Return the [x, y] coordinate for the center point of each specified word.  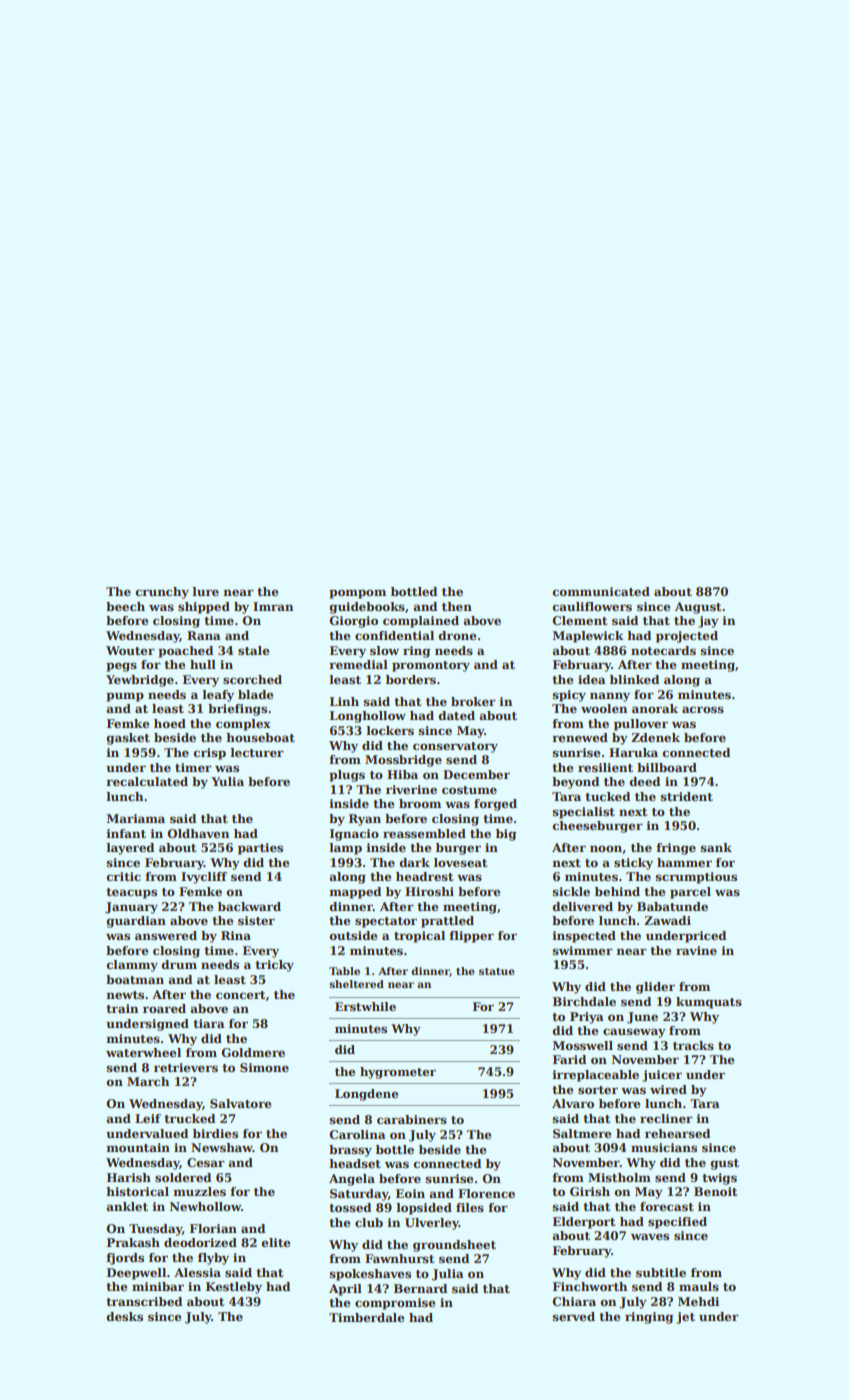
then [457, 606]
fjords [125, 1259]
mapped [355, 893]
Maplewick [588, 637]
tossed [350, 1207]
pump [125, 697]
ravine [696, 950]
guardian [136, 922]
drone [457, 635]
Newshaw [222, 1147]
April [345, 1290]
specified [677, 1223]
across [703, 709]
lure [205, 591]
